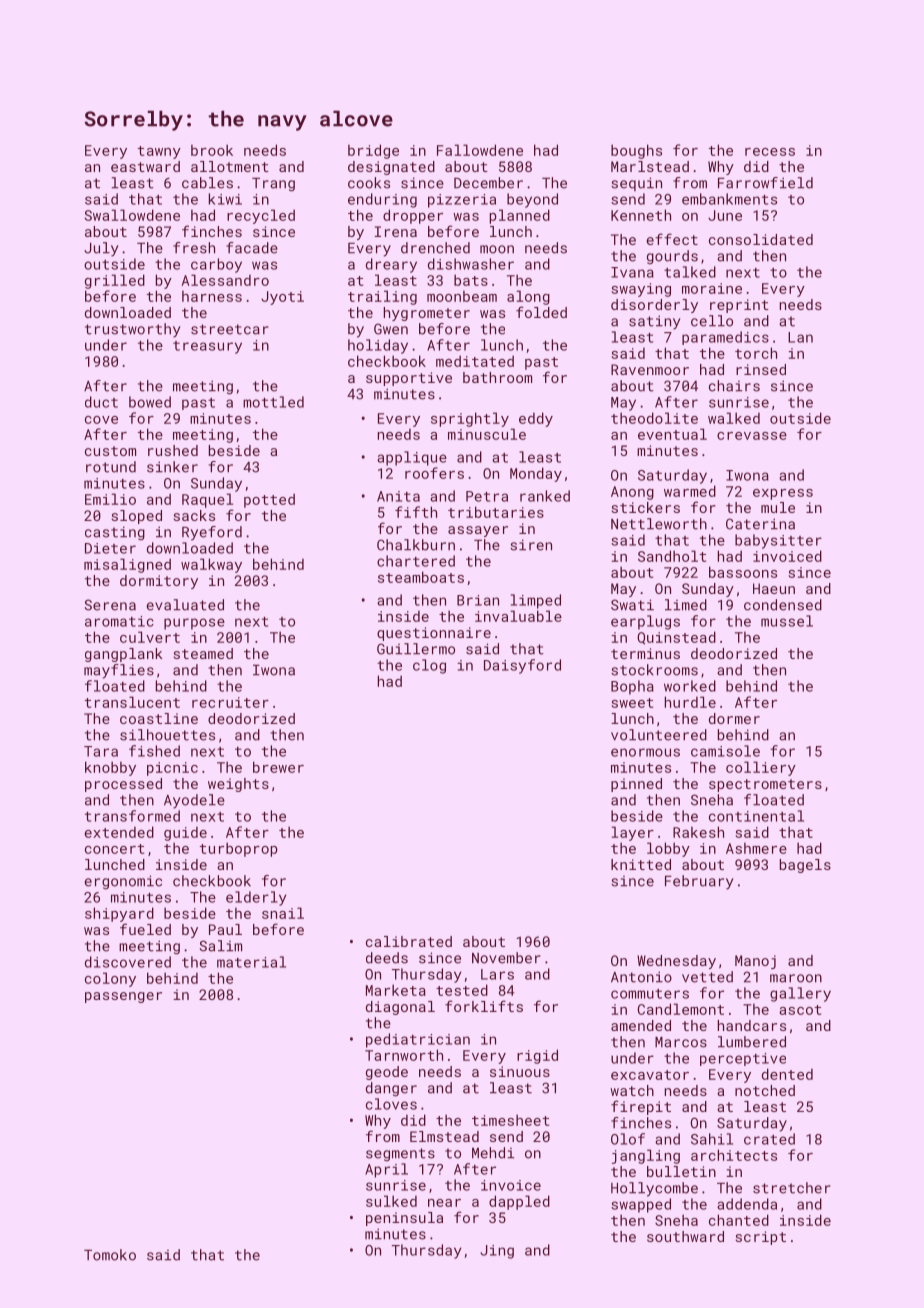  Describe the element at coordinates (770, 152) in the image. I see `recess` at that location.
